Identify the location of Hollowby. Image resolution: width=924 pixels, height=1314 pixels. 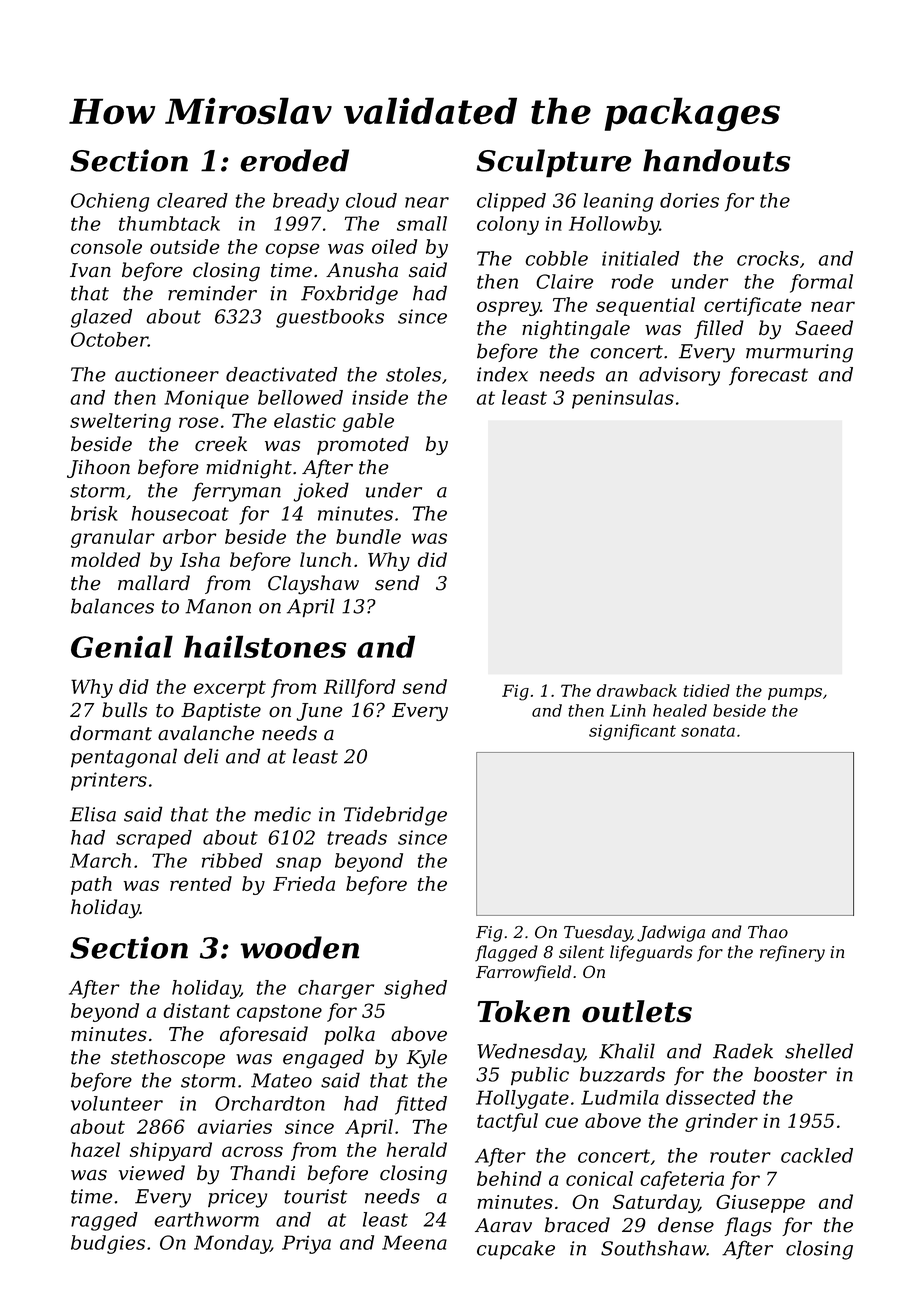
(614, 225).
